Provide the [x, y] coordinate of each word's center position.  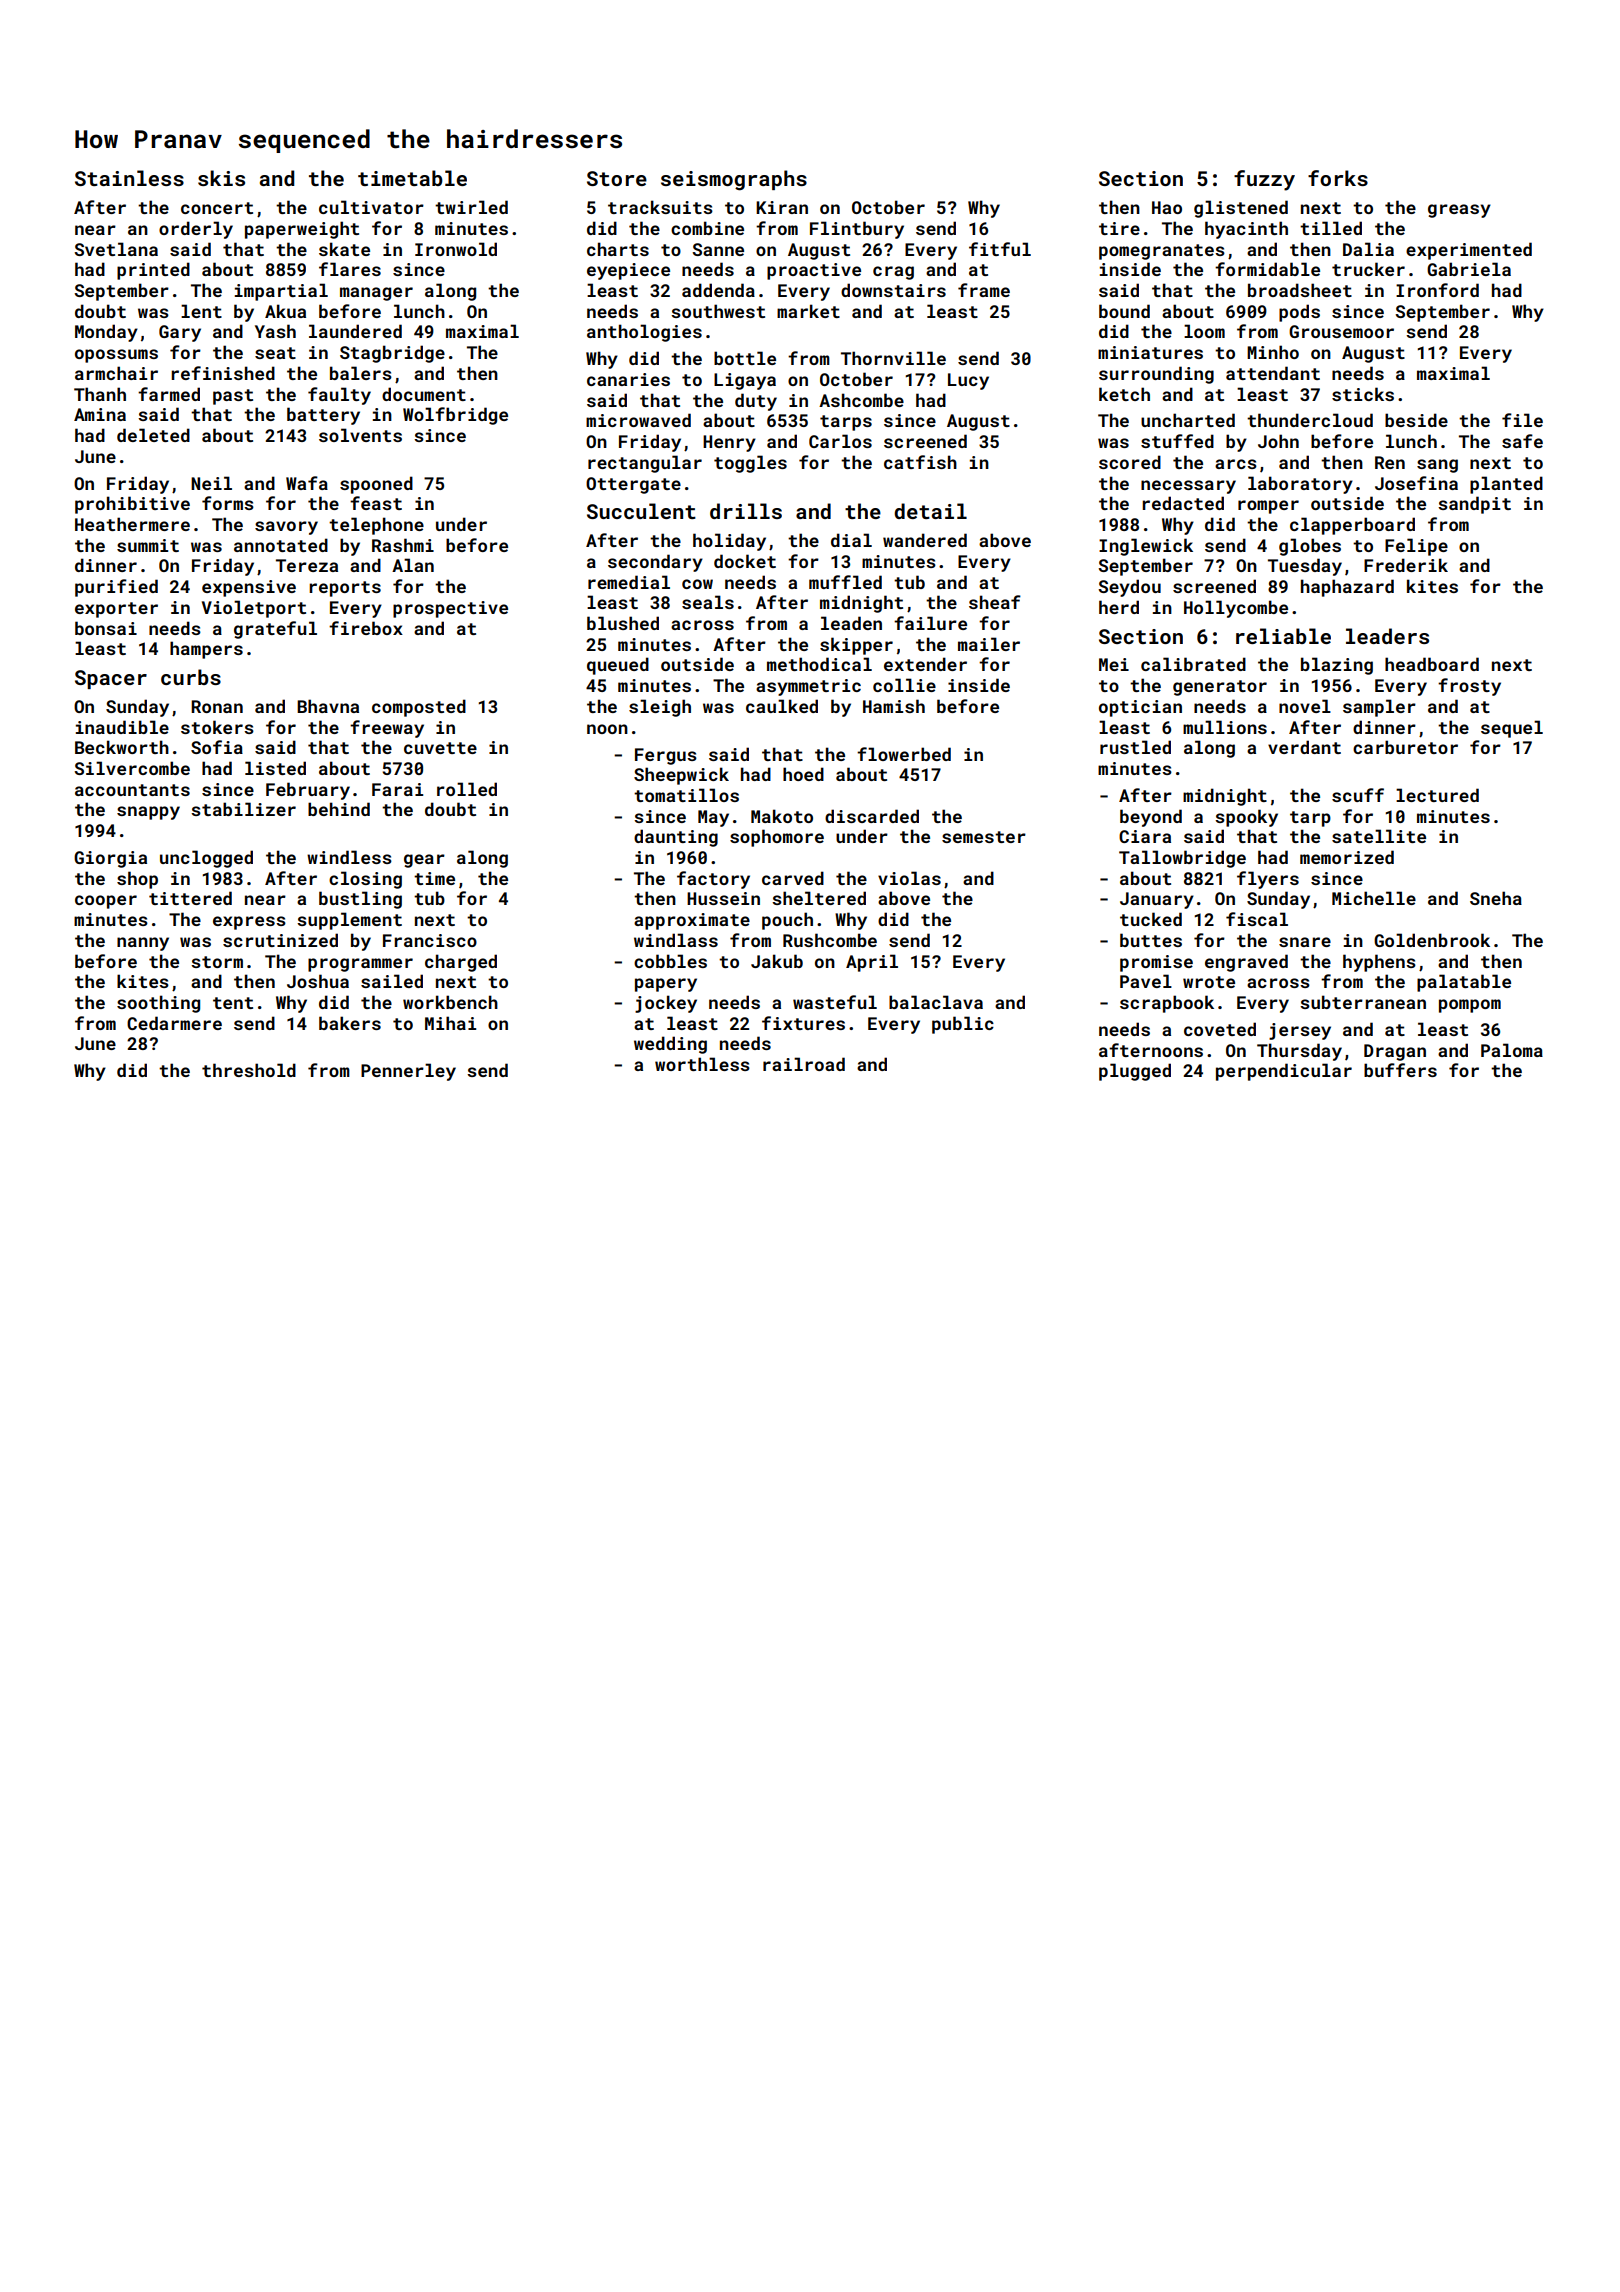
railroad [804, 1064]
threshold [249, 1070]
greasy [1459, 211]
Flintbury [857, 230]
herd [1119, 607]
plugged [1135, 1072]
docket [745, 561]
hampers [206, 650]
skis [221, 178]
